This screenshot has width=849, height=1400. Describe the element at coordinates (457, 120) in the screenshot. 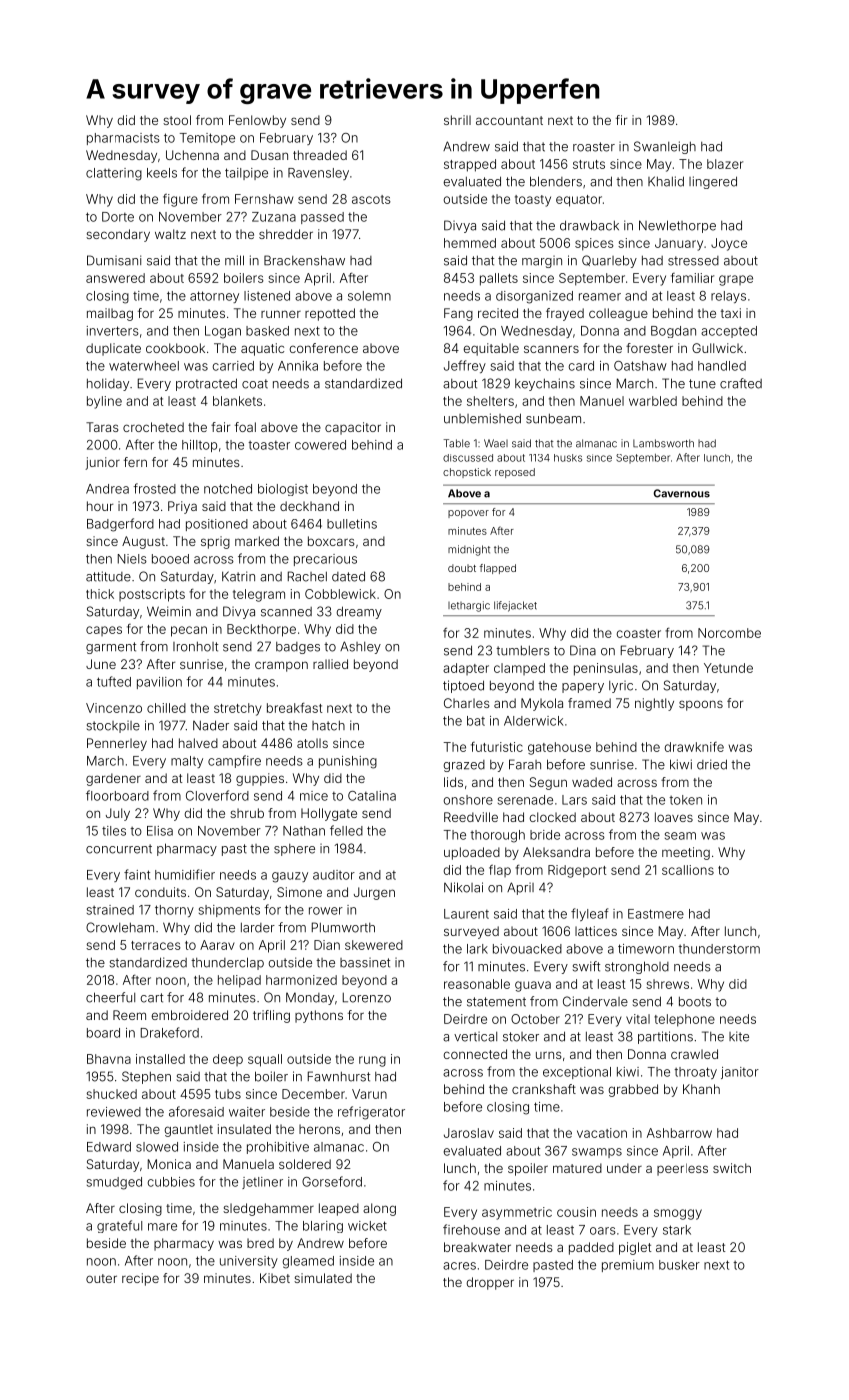

I see `shrill` at that location.
